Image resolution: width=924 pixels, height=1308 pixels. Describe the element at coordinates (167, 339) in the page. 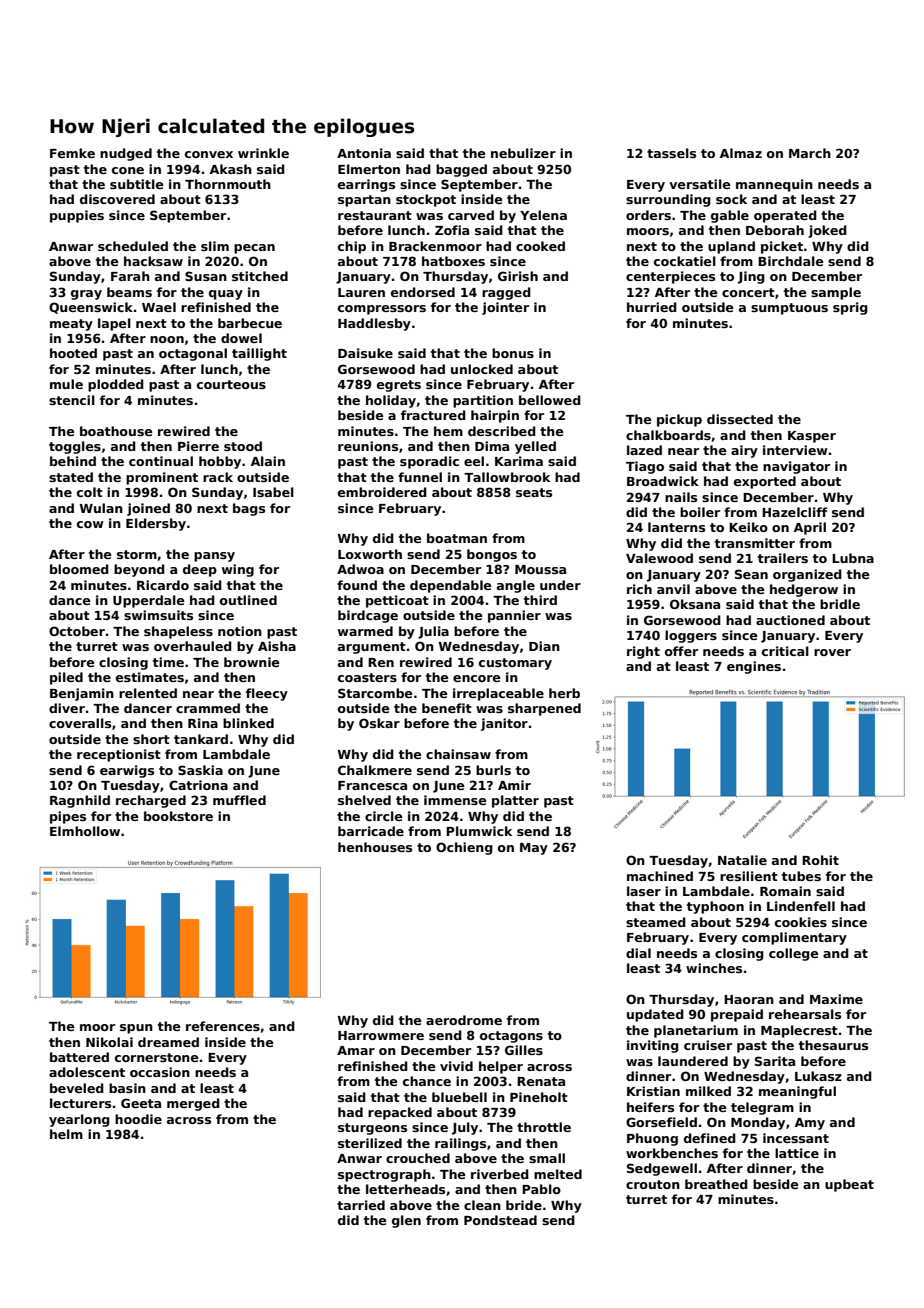

I see `noon` at that location.
